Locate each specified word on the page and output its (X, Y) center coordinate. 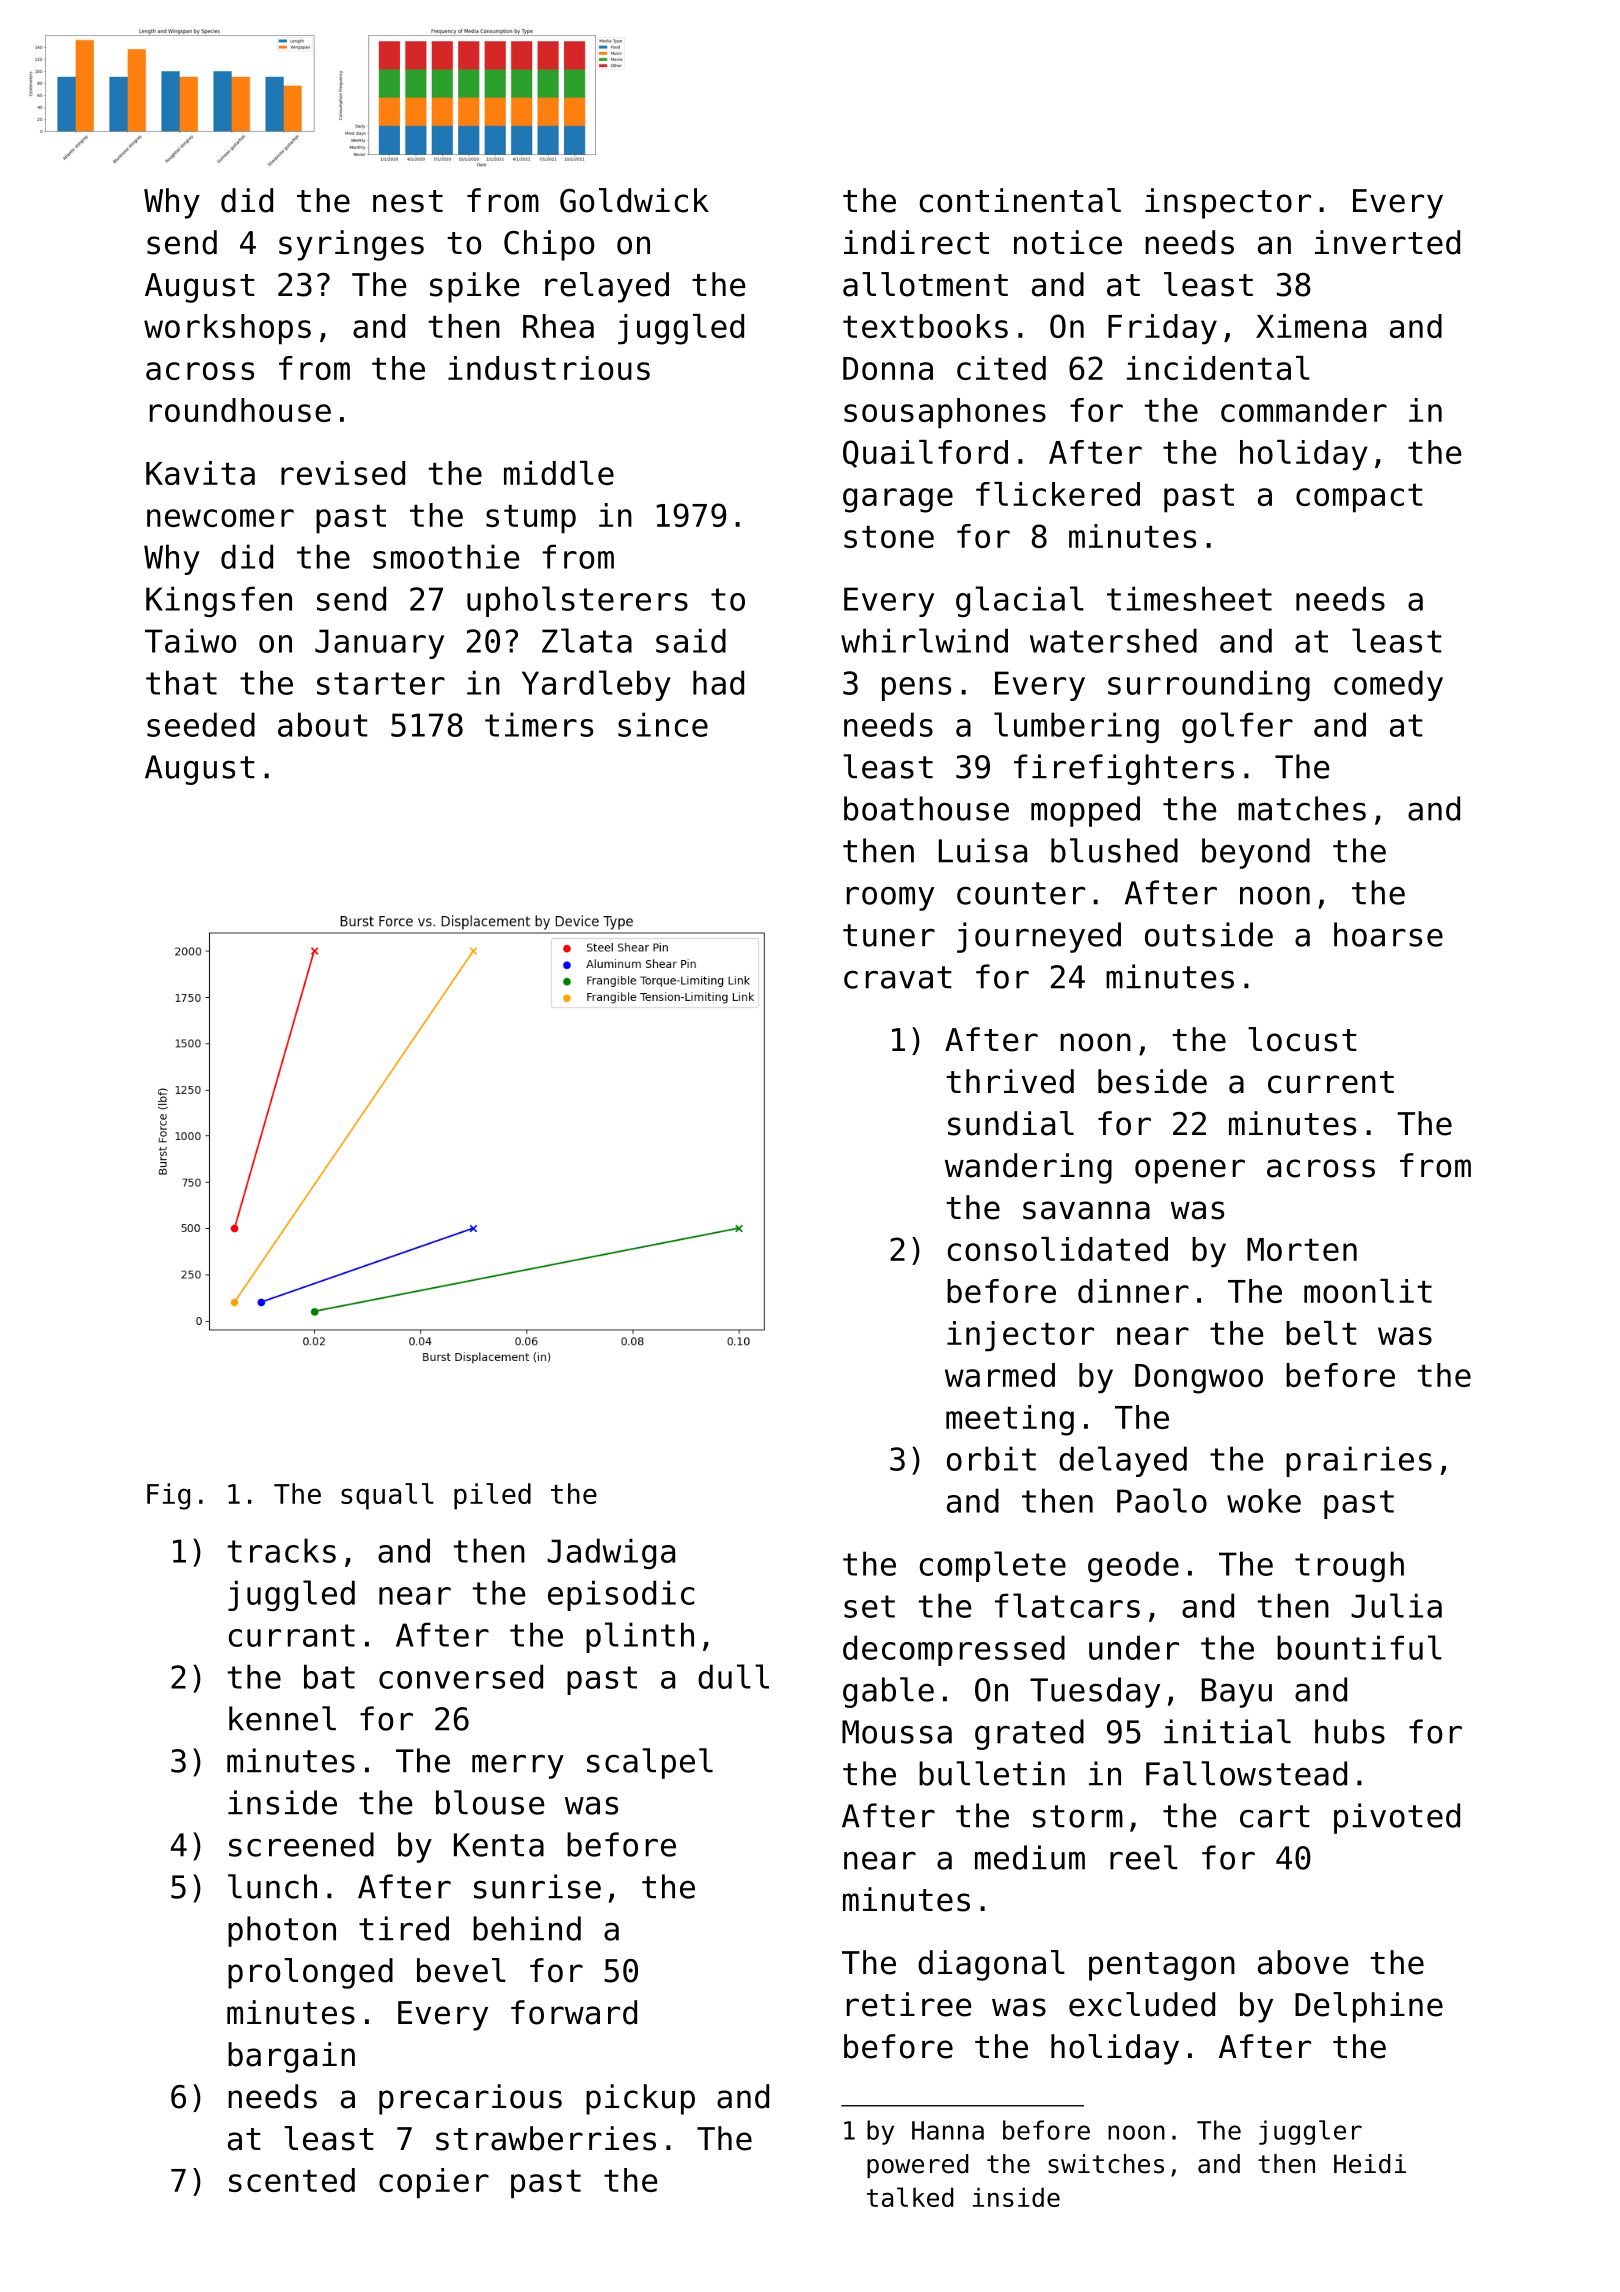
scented (292, 2180)
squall (387, 1496)
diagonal (991, 1965)
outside (1209, 934)
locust (1302, 1039)
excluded (1142, 2004)
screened (301, 1844)
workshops (227, 329)
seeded (201, 724)
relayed (607, 287)
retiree (909, 2004)
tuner (889, 935)
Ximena (1311, 326)
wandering (1028, 1168)
